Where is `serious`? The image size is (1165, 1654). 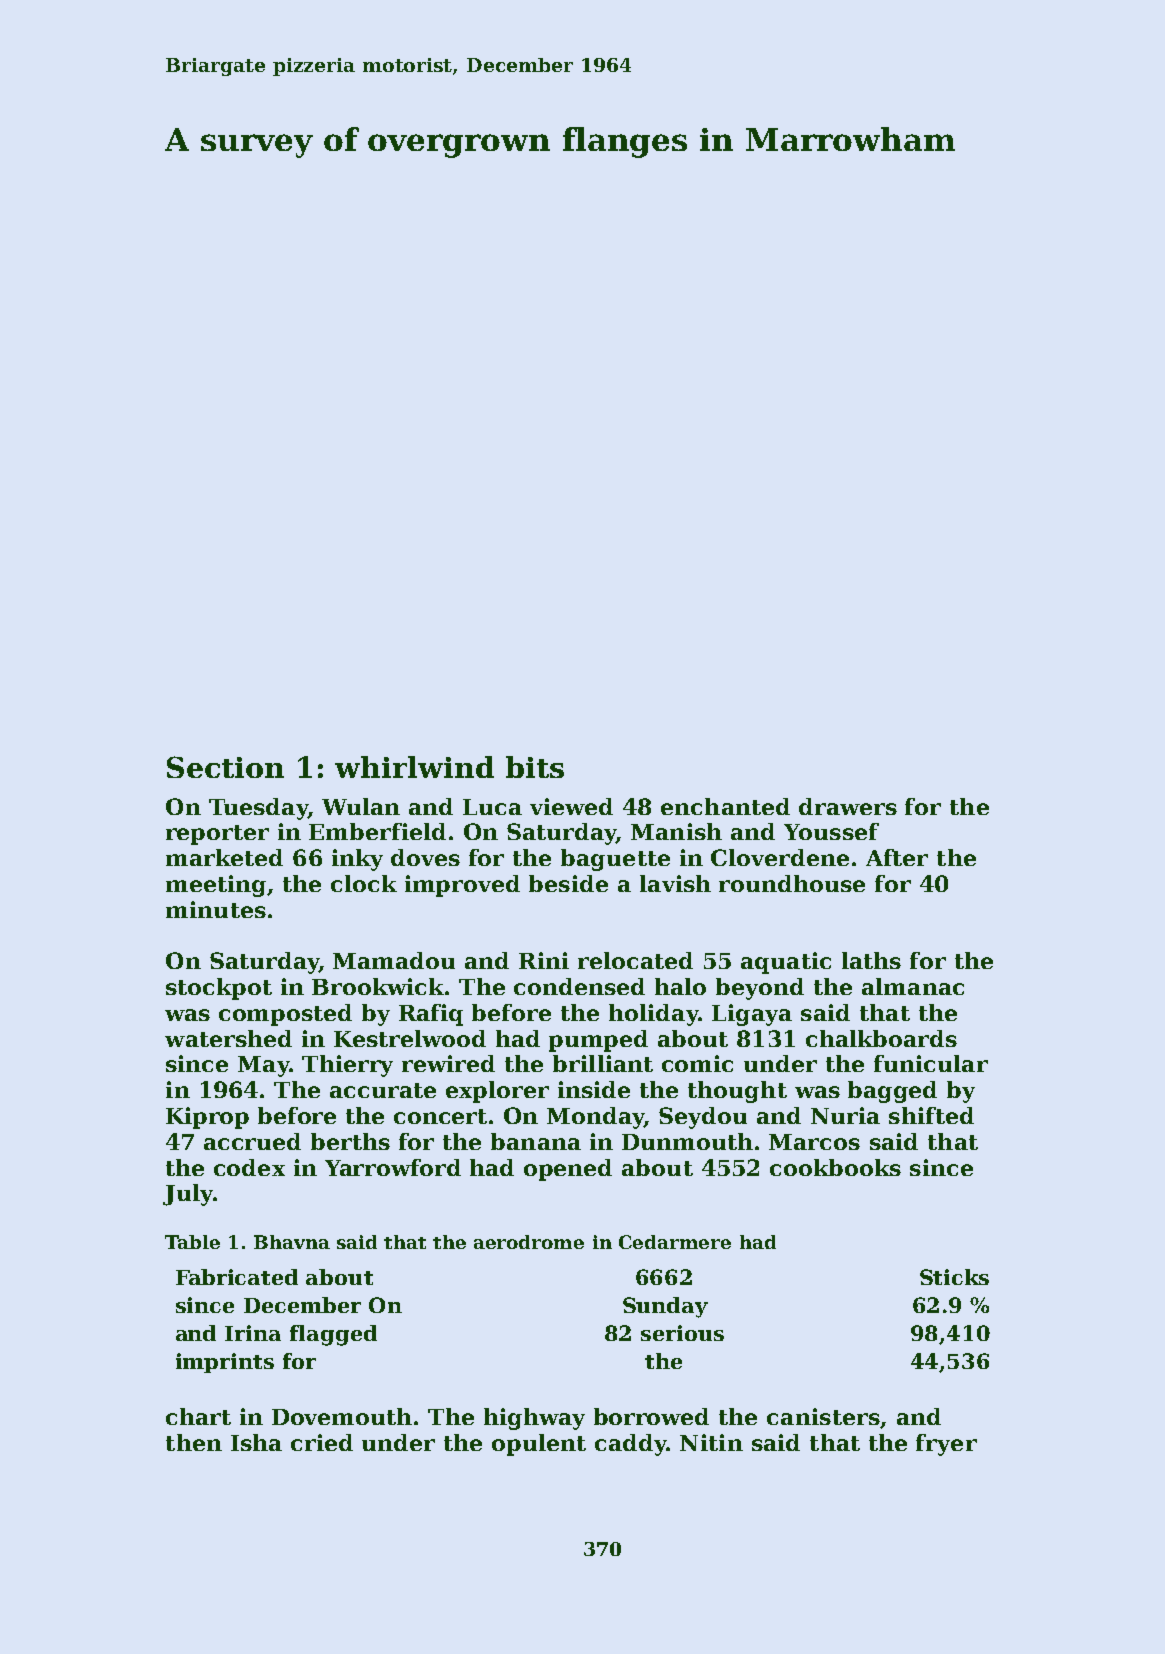
serious is located at coordinates (682, 1333).
